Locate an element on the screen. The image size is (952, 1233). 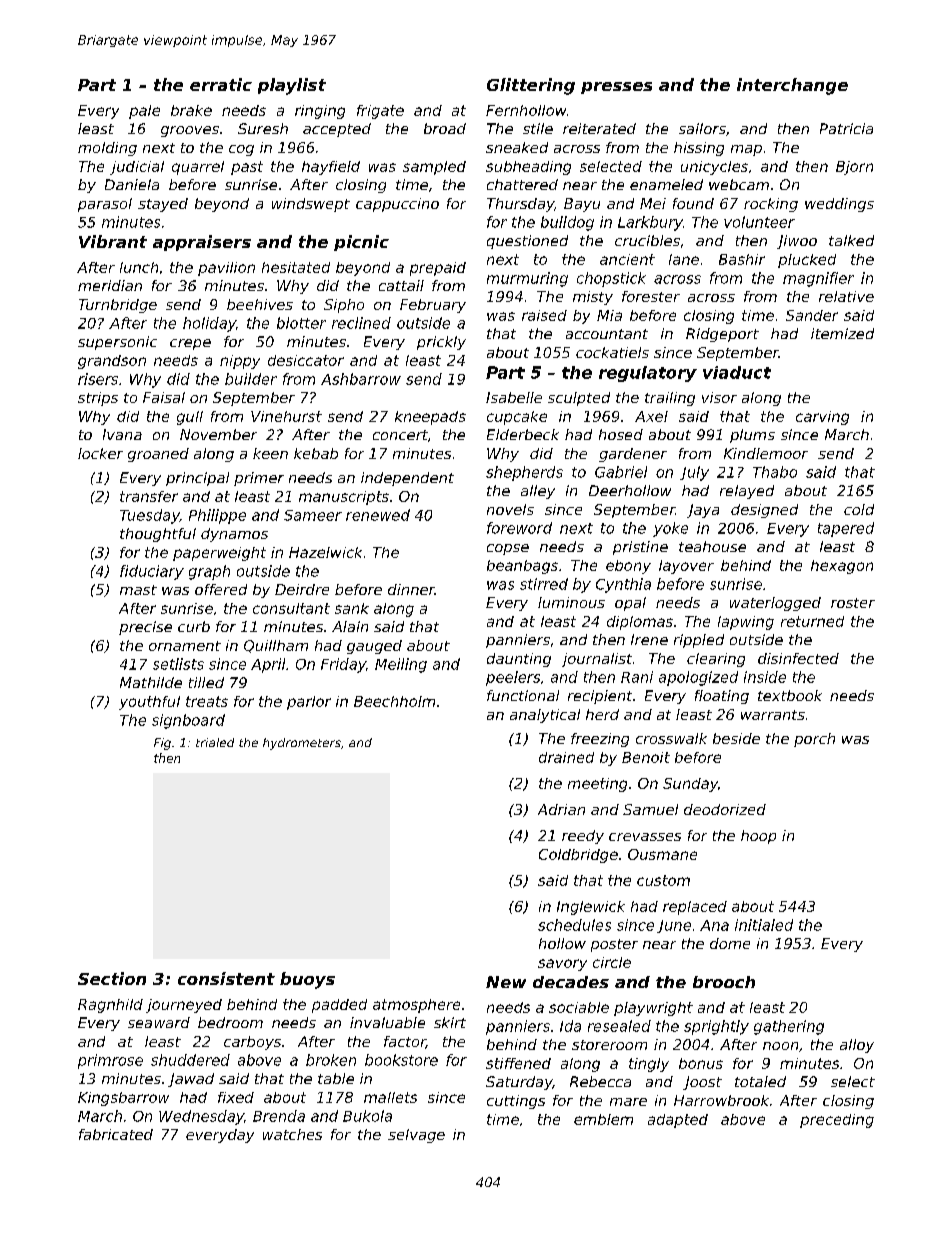
Isabelle is located at coordinates (514, 397).
